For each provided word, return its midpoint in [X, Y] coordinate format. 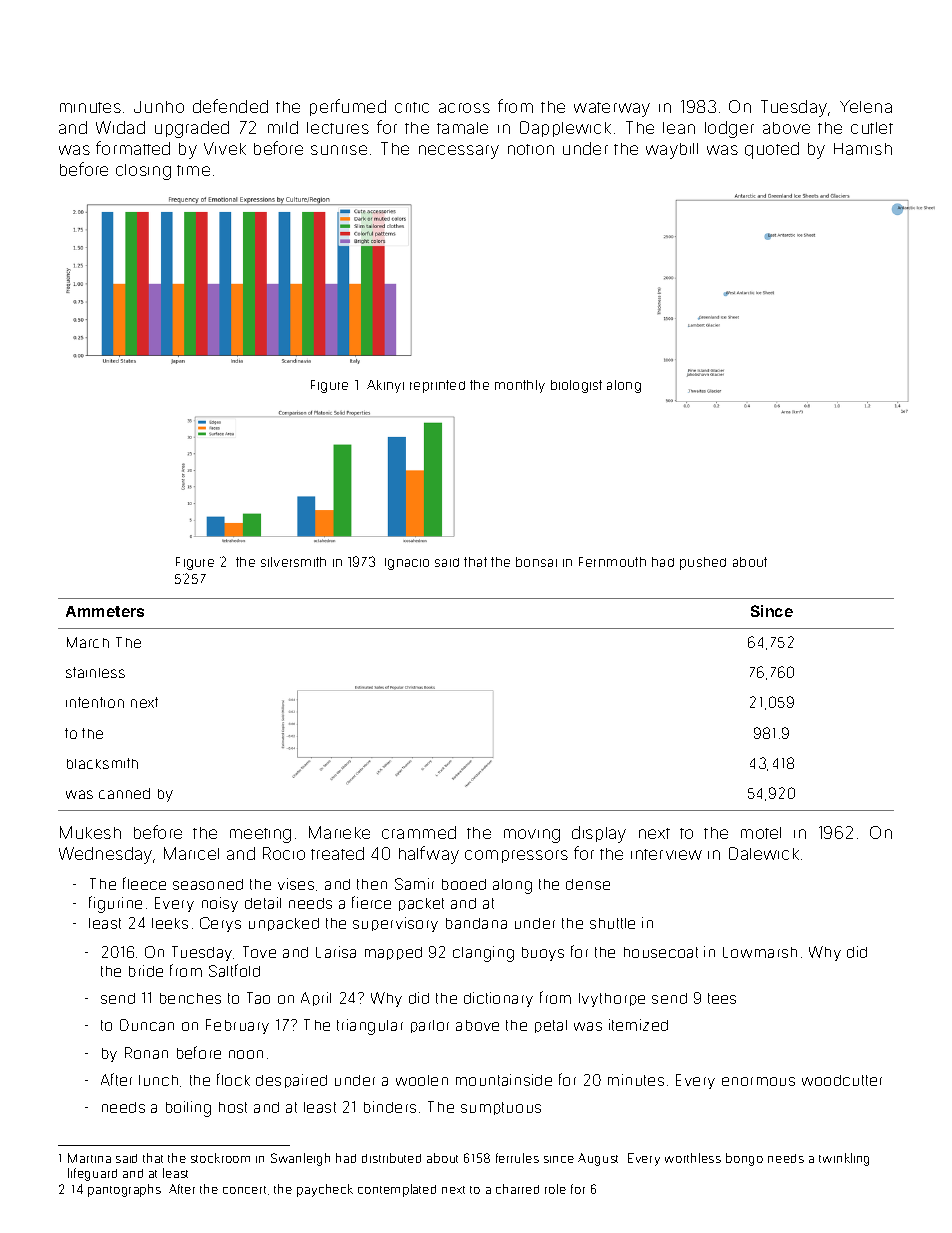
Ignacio [407, 564]
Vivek [225, 148]
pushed [703, 563]
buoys [543, 954]
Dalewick [764, 853]
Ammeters [105, 611]
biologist [576, 386]
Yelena [866, 106]
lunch [158, 1080]
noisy [220, 904]
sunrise [339, 150]
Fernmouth [612, 562]
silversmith [293, 562]
